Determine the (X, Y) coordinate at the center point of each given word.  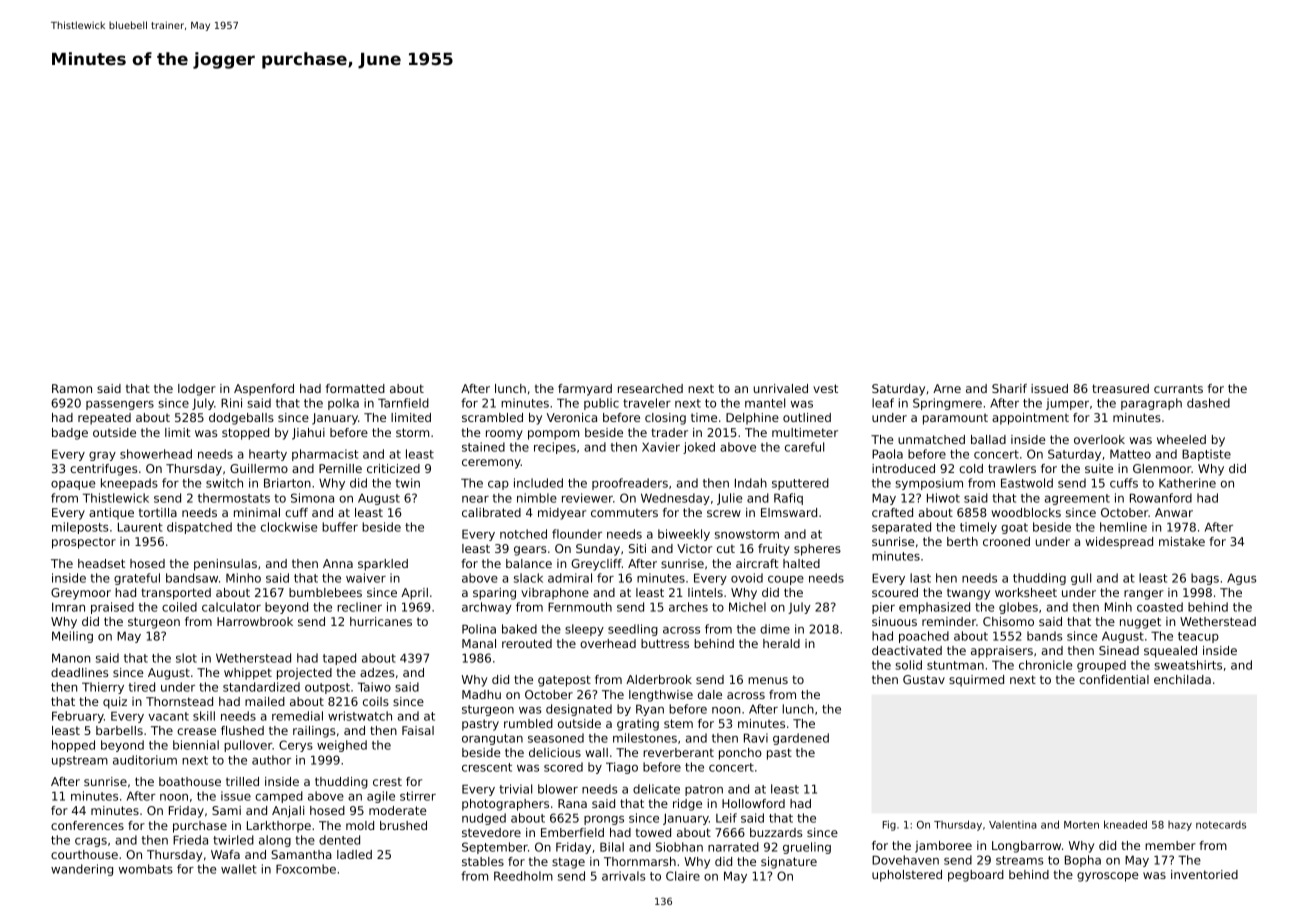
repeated (104, 419)
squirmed (976, 681)
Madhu (481, 694)
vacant (168, 716)
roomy (504, 435)
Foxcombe (306, 869)
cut (726, 548)
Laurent (140, 527)
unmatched (931, 439)
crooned (1006, 541)
